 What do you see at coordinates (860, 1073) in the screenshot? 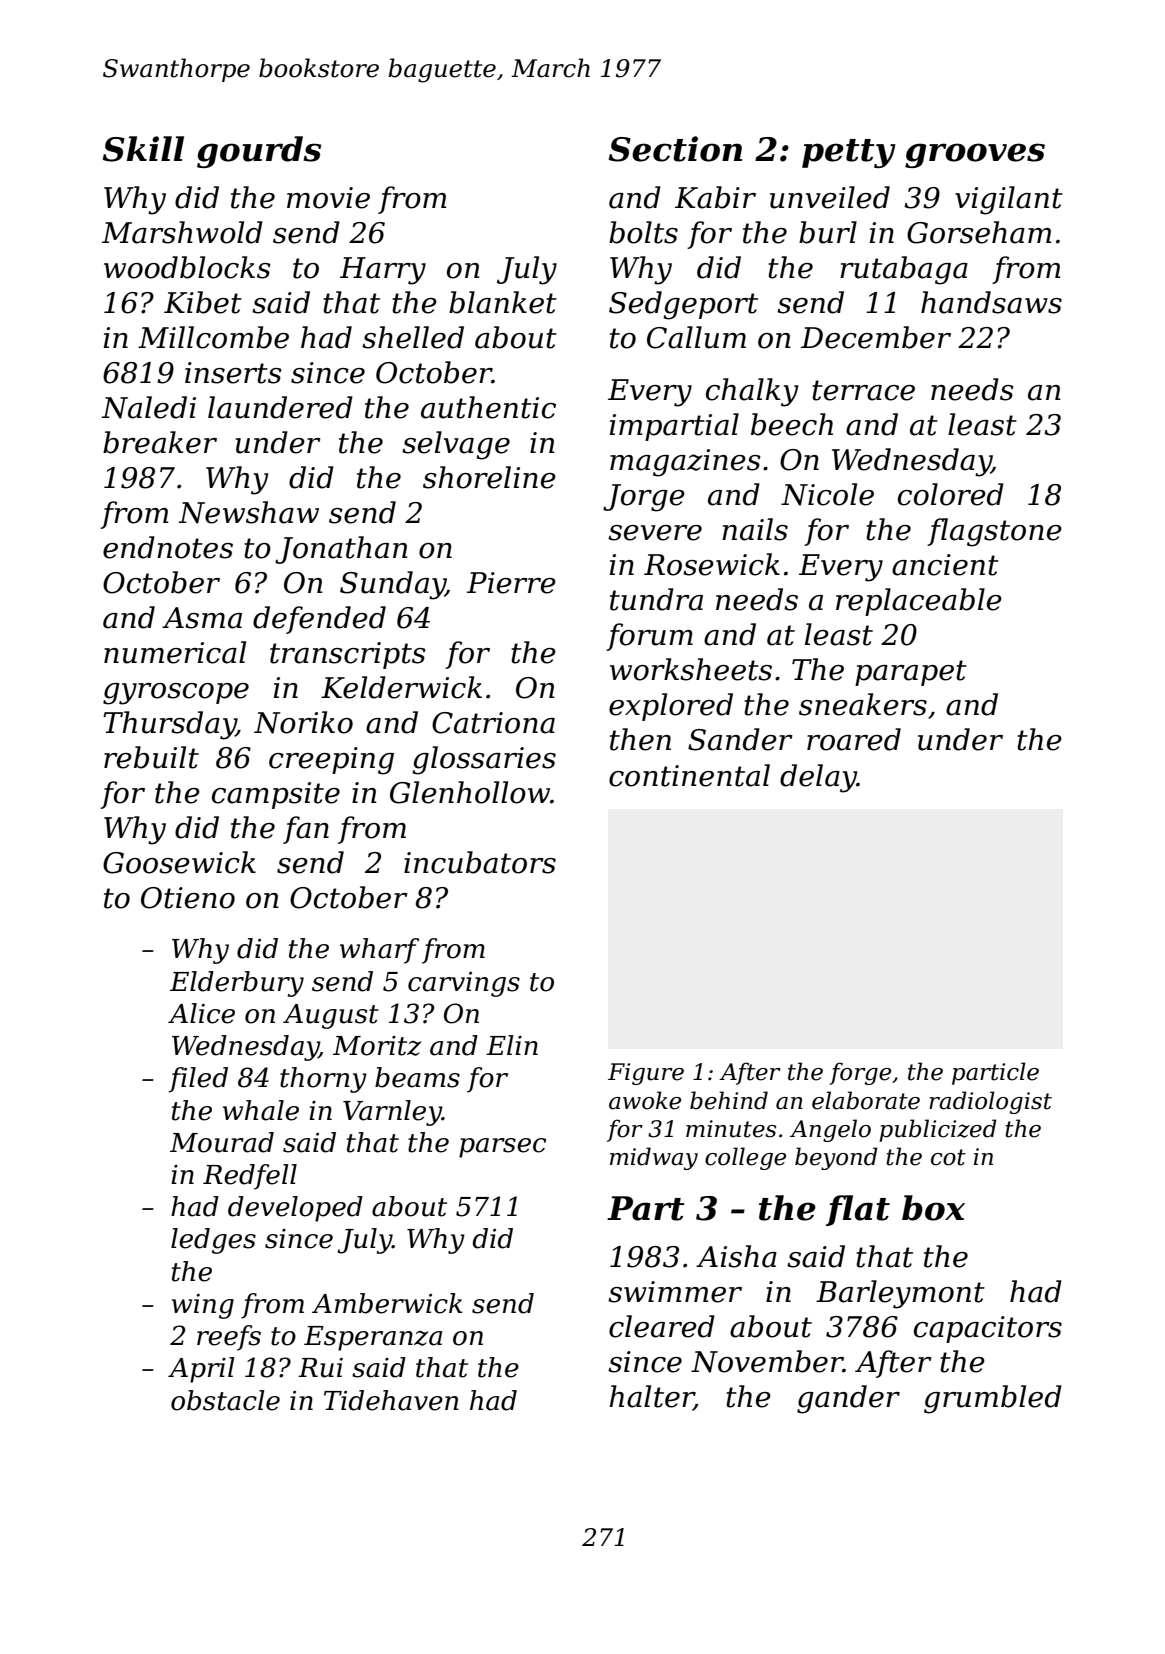
I see `forge` at bounding box center [860, 1073].
